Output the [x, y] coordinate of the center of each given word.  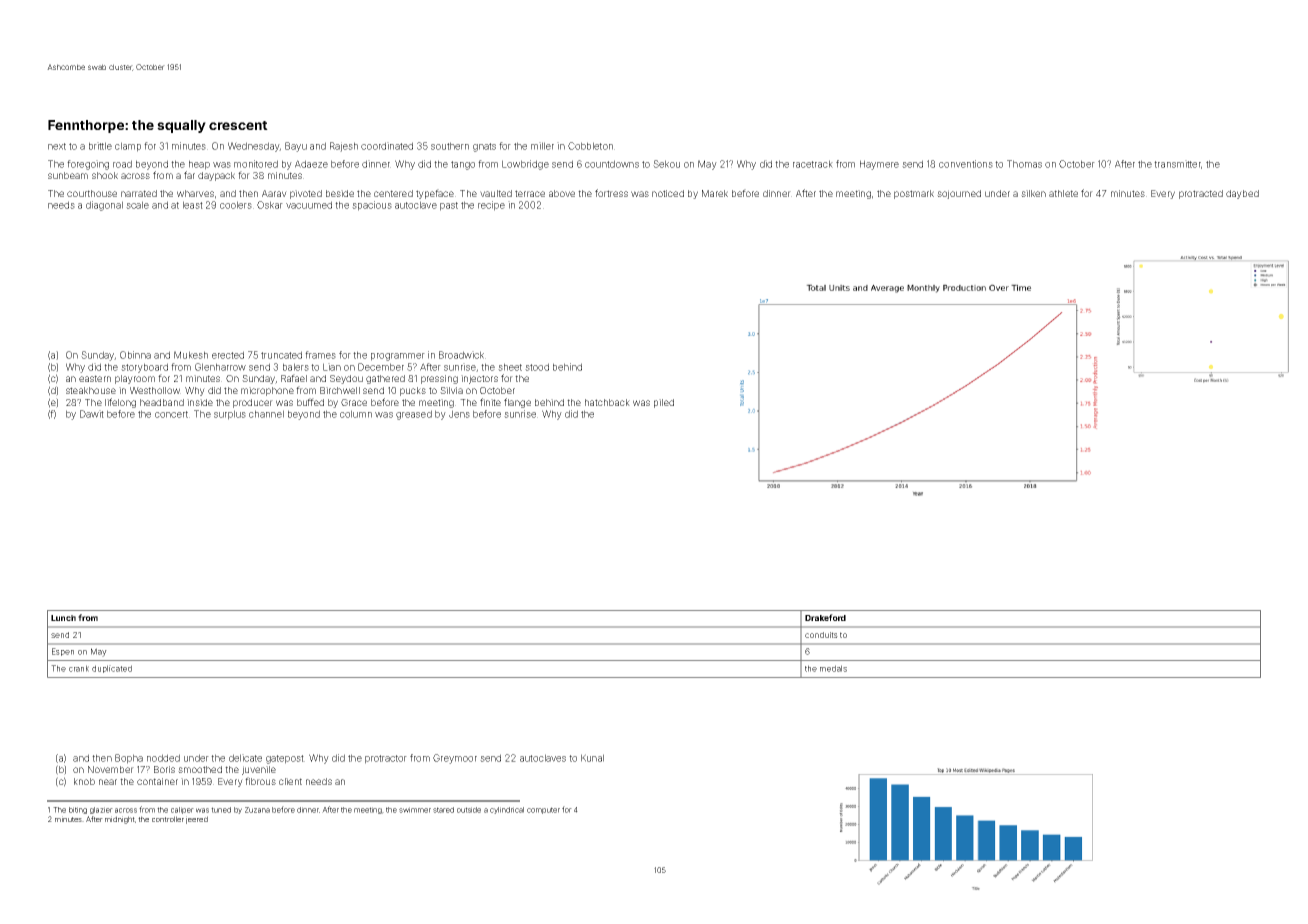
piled [664, 403]
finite [490, 402]
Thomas [1024, 164]
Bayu [296, 147]
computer [543, 810]
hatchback [607, 402]
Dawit [92, 414]
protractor [386, 759]
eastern [95, 378]
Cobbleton [590, 146]
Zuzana [257, 810]
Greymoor [455, 759]
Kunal [592, 758]
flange [517, 403]
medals [833, 668]
